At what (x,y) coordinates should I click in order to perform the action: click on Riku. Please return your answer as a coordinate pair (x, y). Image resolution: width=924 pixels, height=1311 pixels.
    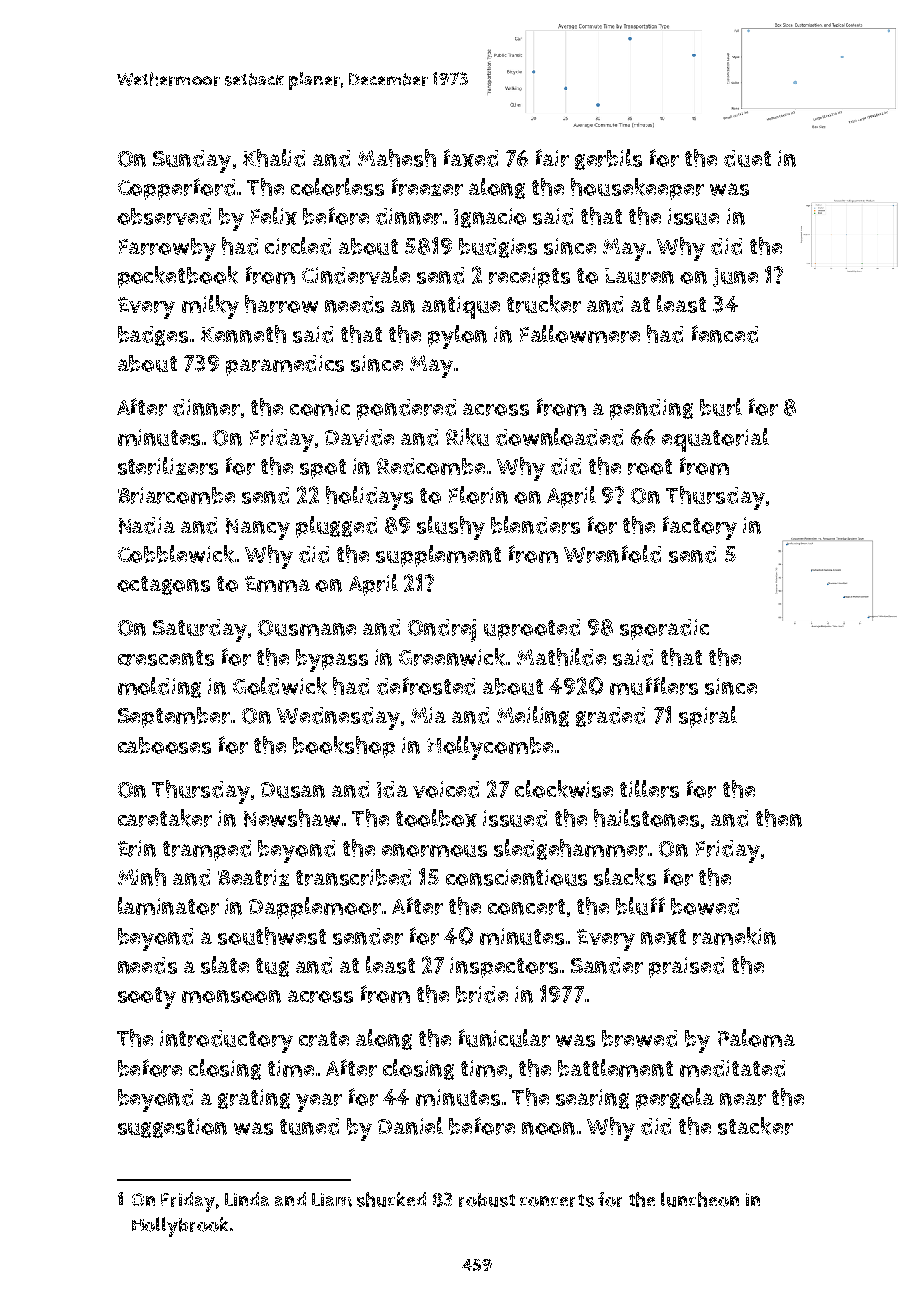
    Looking at the image, I should click on (467, 437).
